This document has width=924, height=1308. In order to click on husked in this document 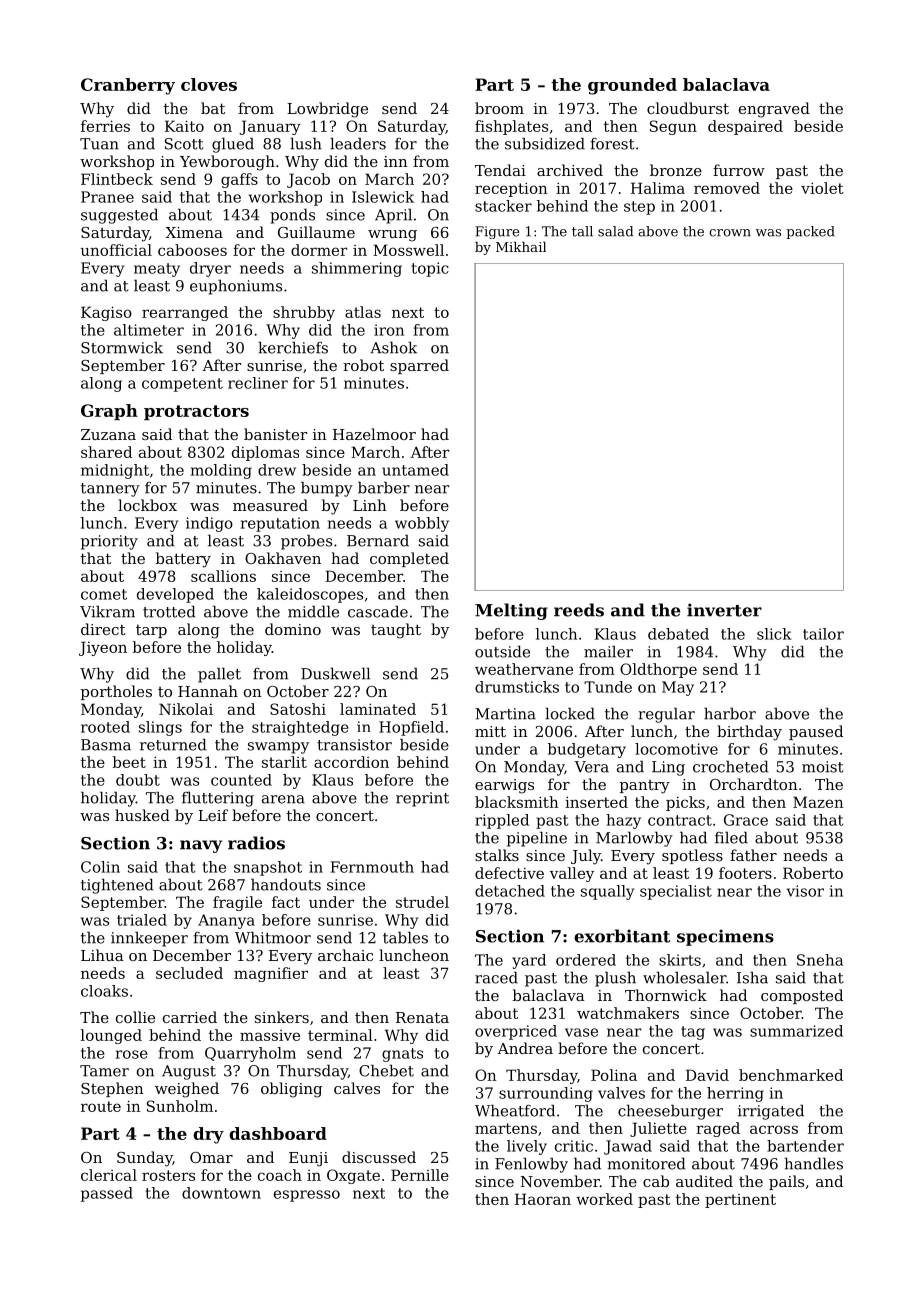, I will do `click(142, 815)`.
